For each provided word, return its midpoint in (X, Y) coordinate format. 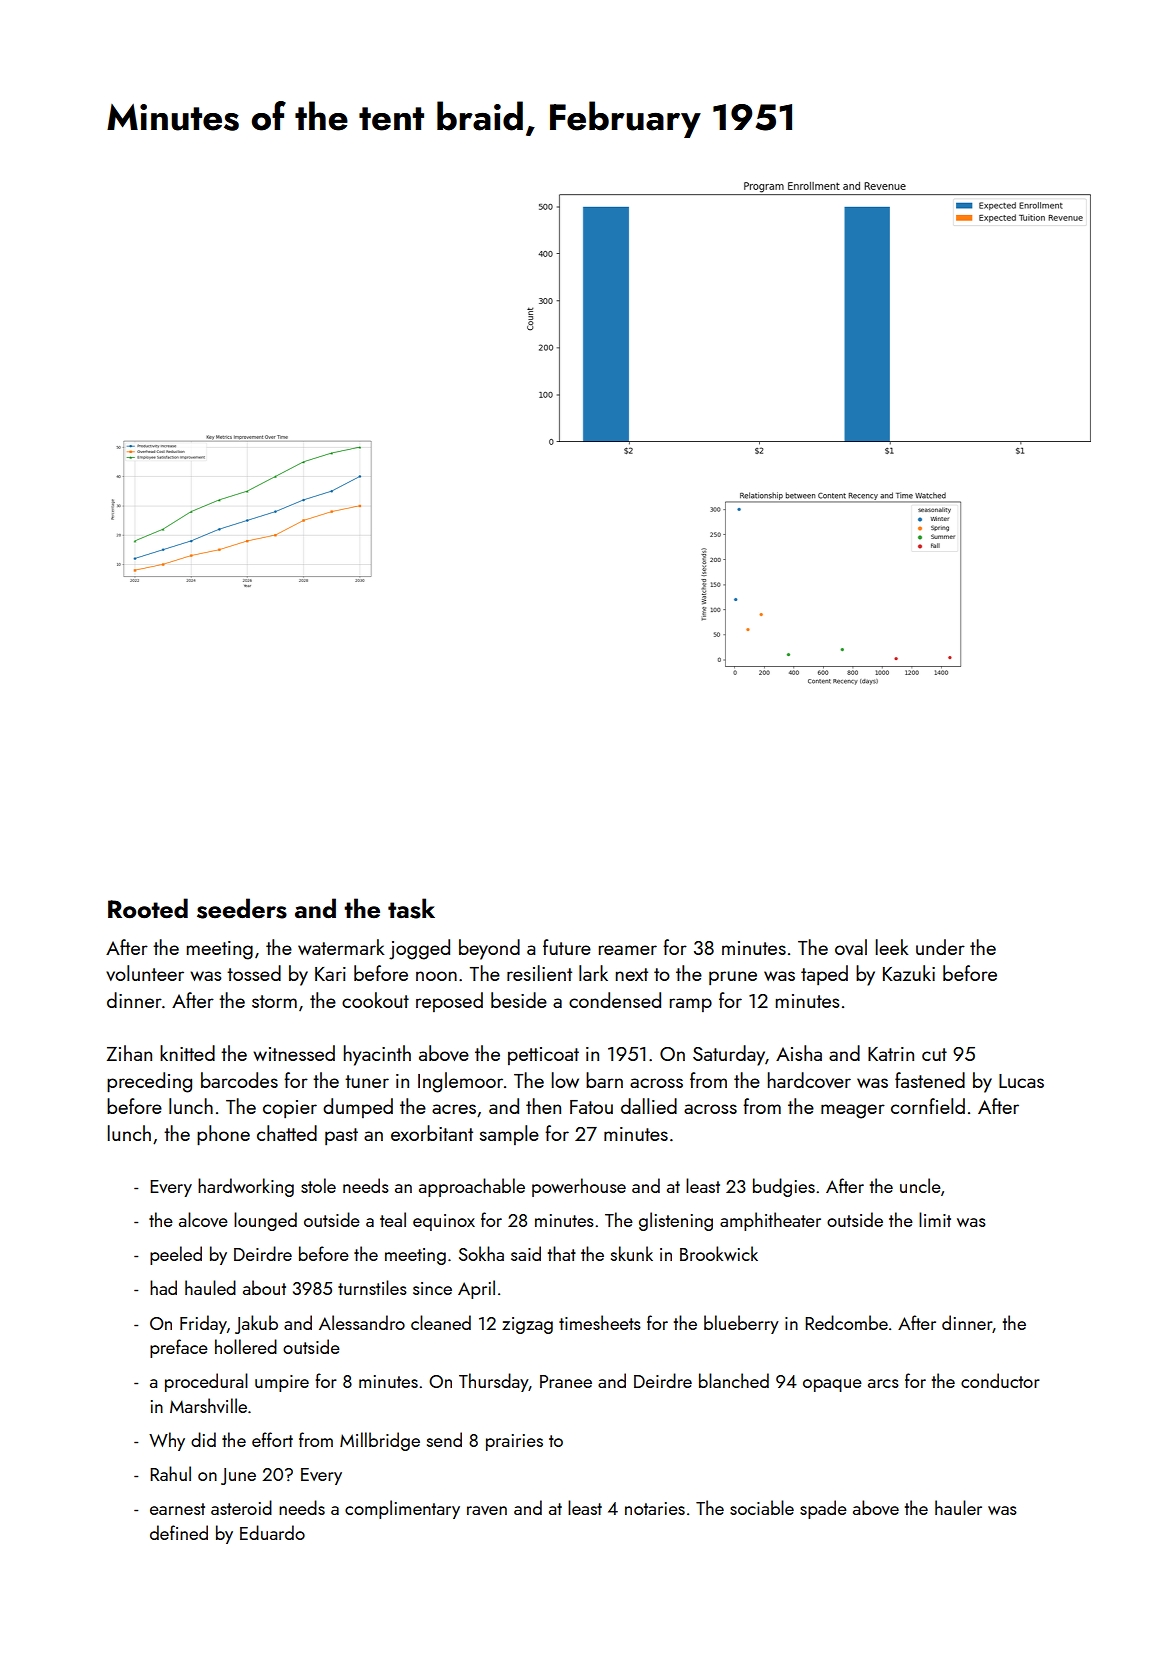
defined (179, 1532)
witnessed (294, 1053)
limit (935, 1219)
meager (853, 1111)
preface (179, 1348)
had (163, 1287)
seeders (242, 908)
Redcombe (846, 1322)
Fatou (591, 1107)
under (940, 947)
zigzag (527, 1325)
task (411, 908)
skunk (632, 1253)
